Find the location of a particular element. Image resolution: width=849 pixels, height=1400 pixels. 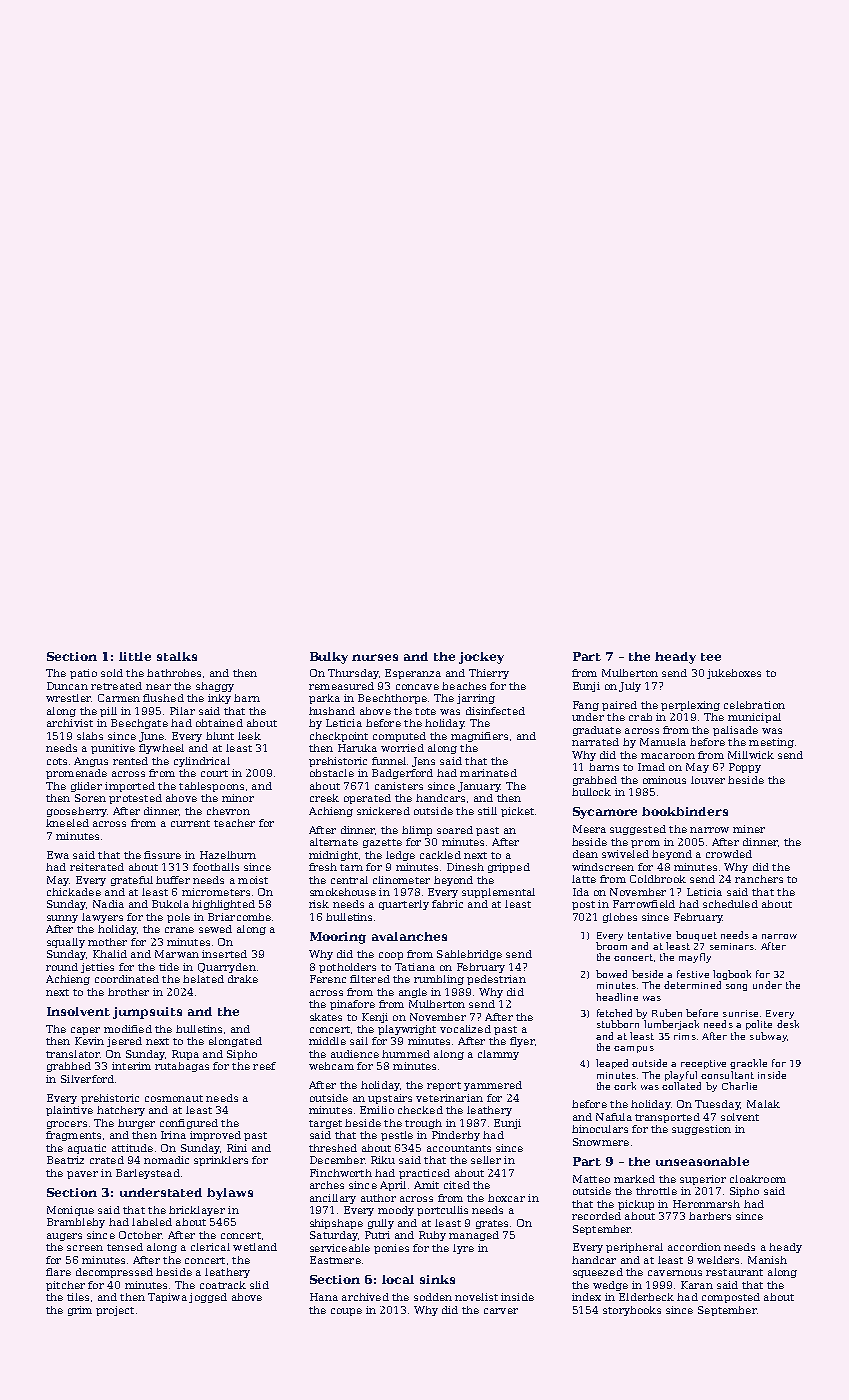

scheduled is located at coordinates (730, 904).
